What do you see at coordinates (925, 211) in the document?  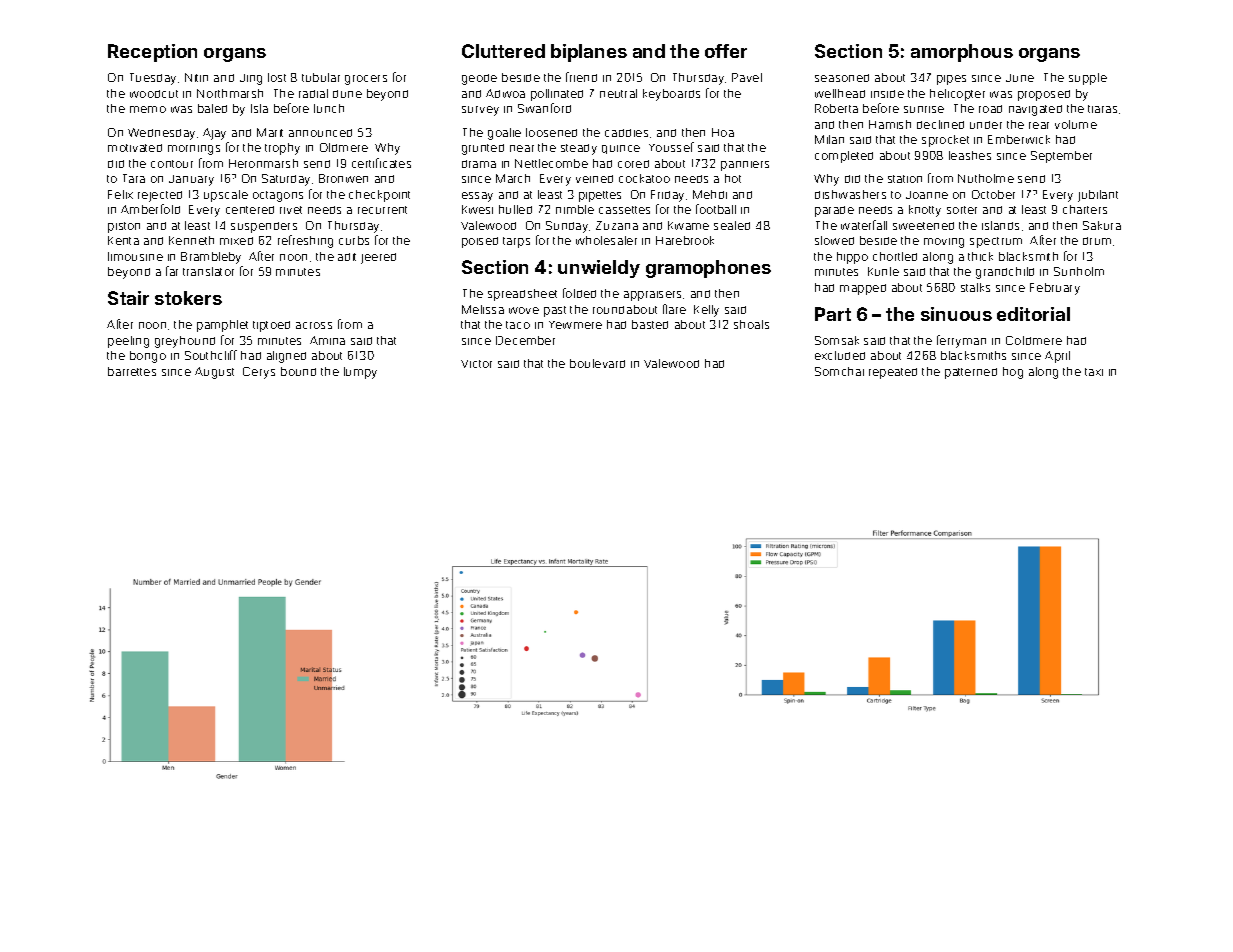 I see `knotty` at bounding box center [925, 211].
